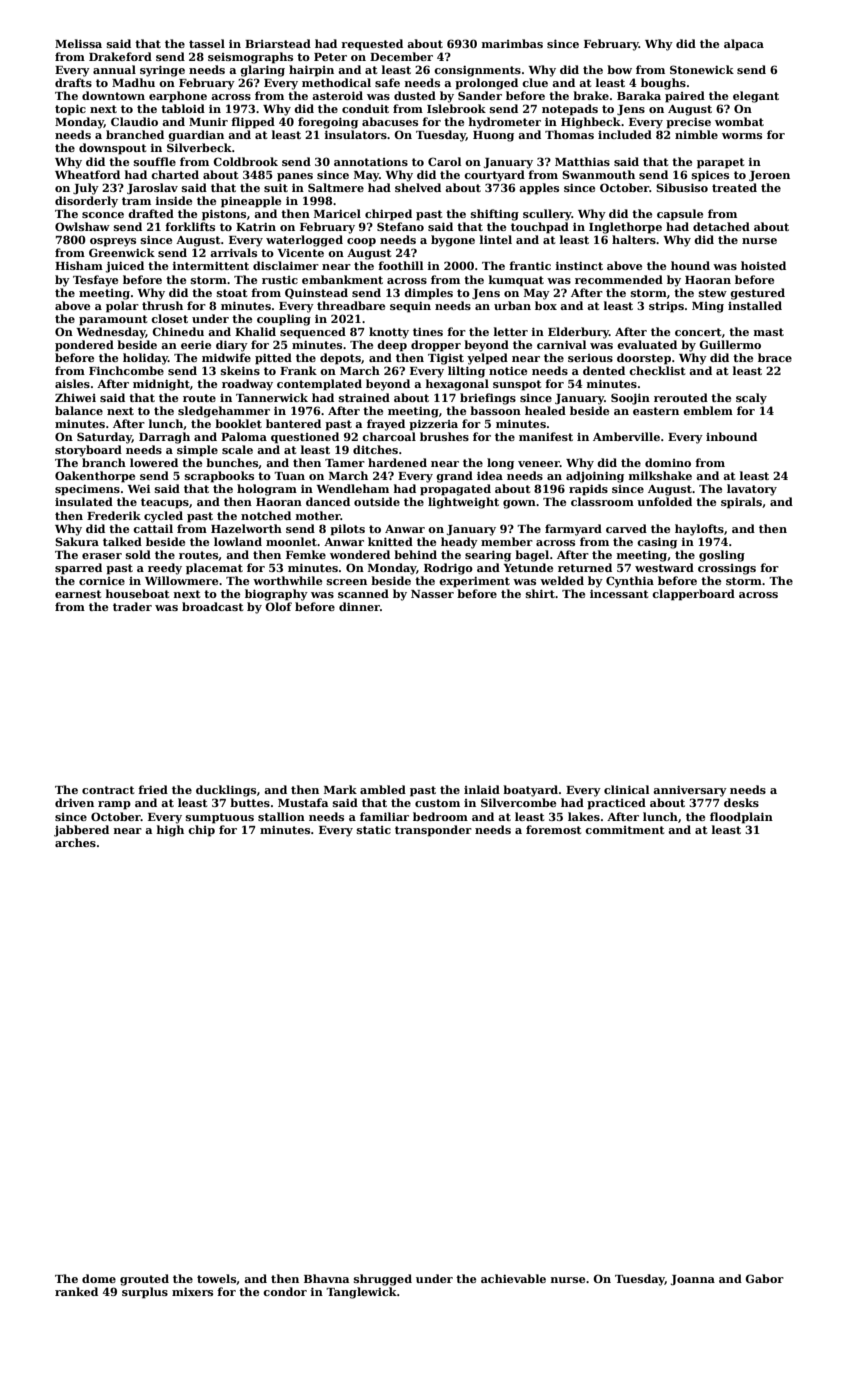  What do you see at coordinates (145, 1293) in the page?
I see `surplus` at bounding box center [145, 1293].
